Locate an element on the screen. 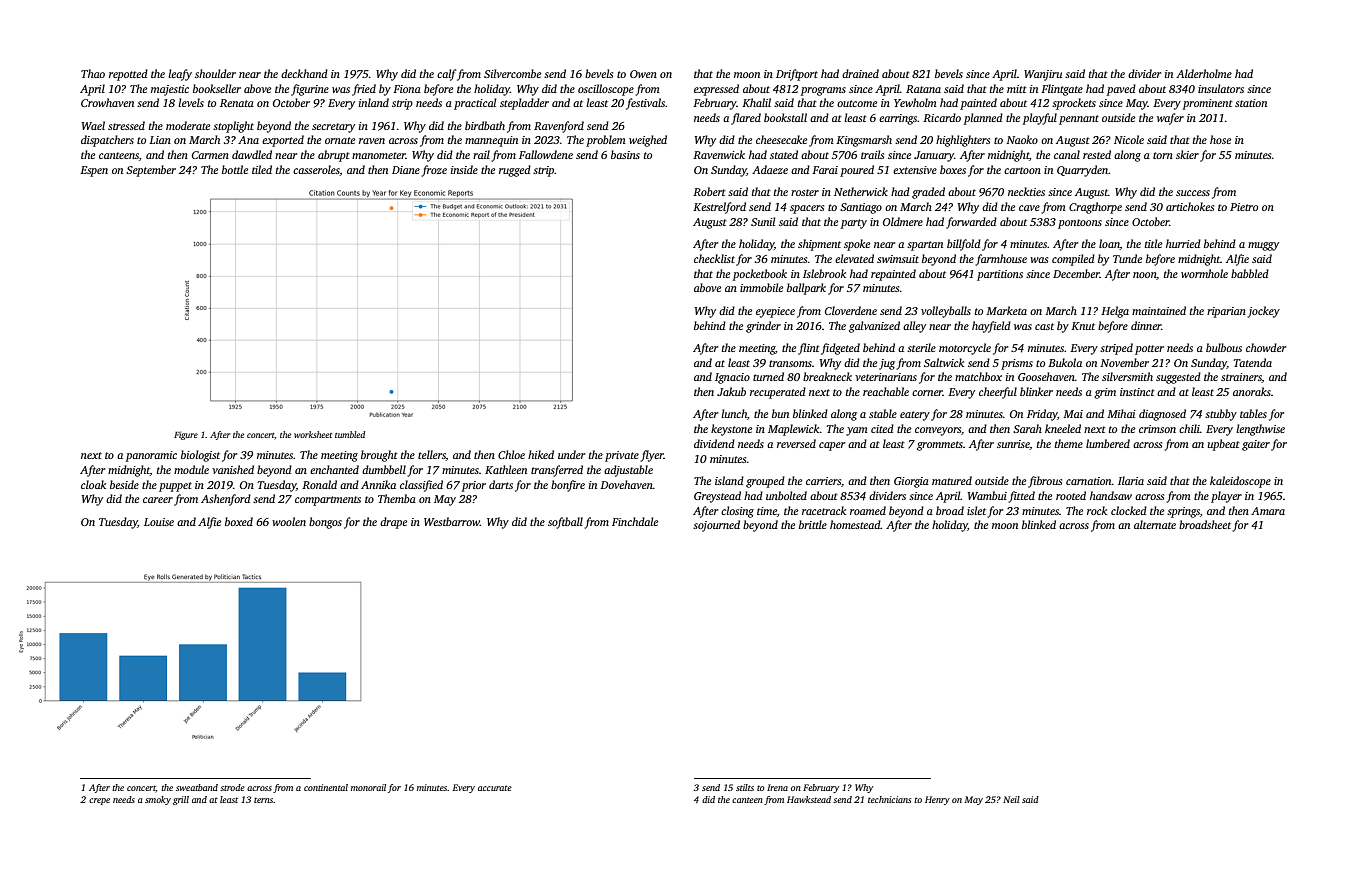 The image size is (1372, 887). stepladder is located at coordinates (524, 104).
